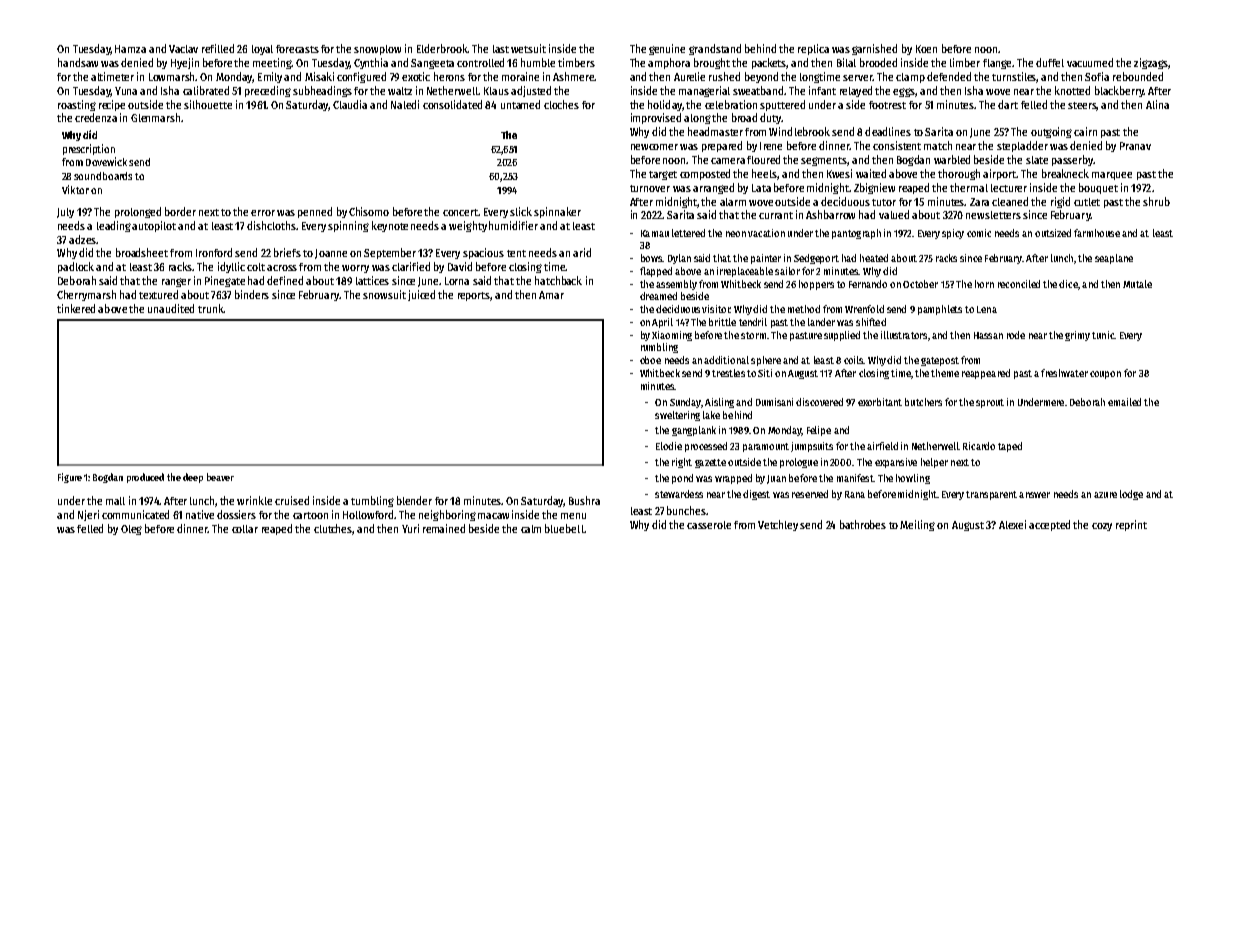 This screenshot has height=952, width=1233. Describe the element at coordinates (76, 308) in the screenshot. I see `tinkered` at that location.
